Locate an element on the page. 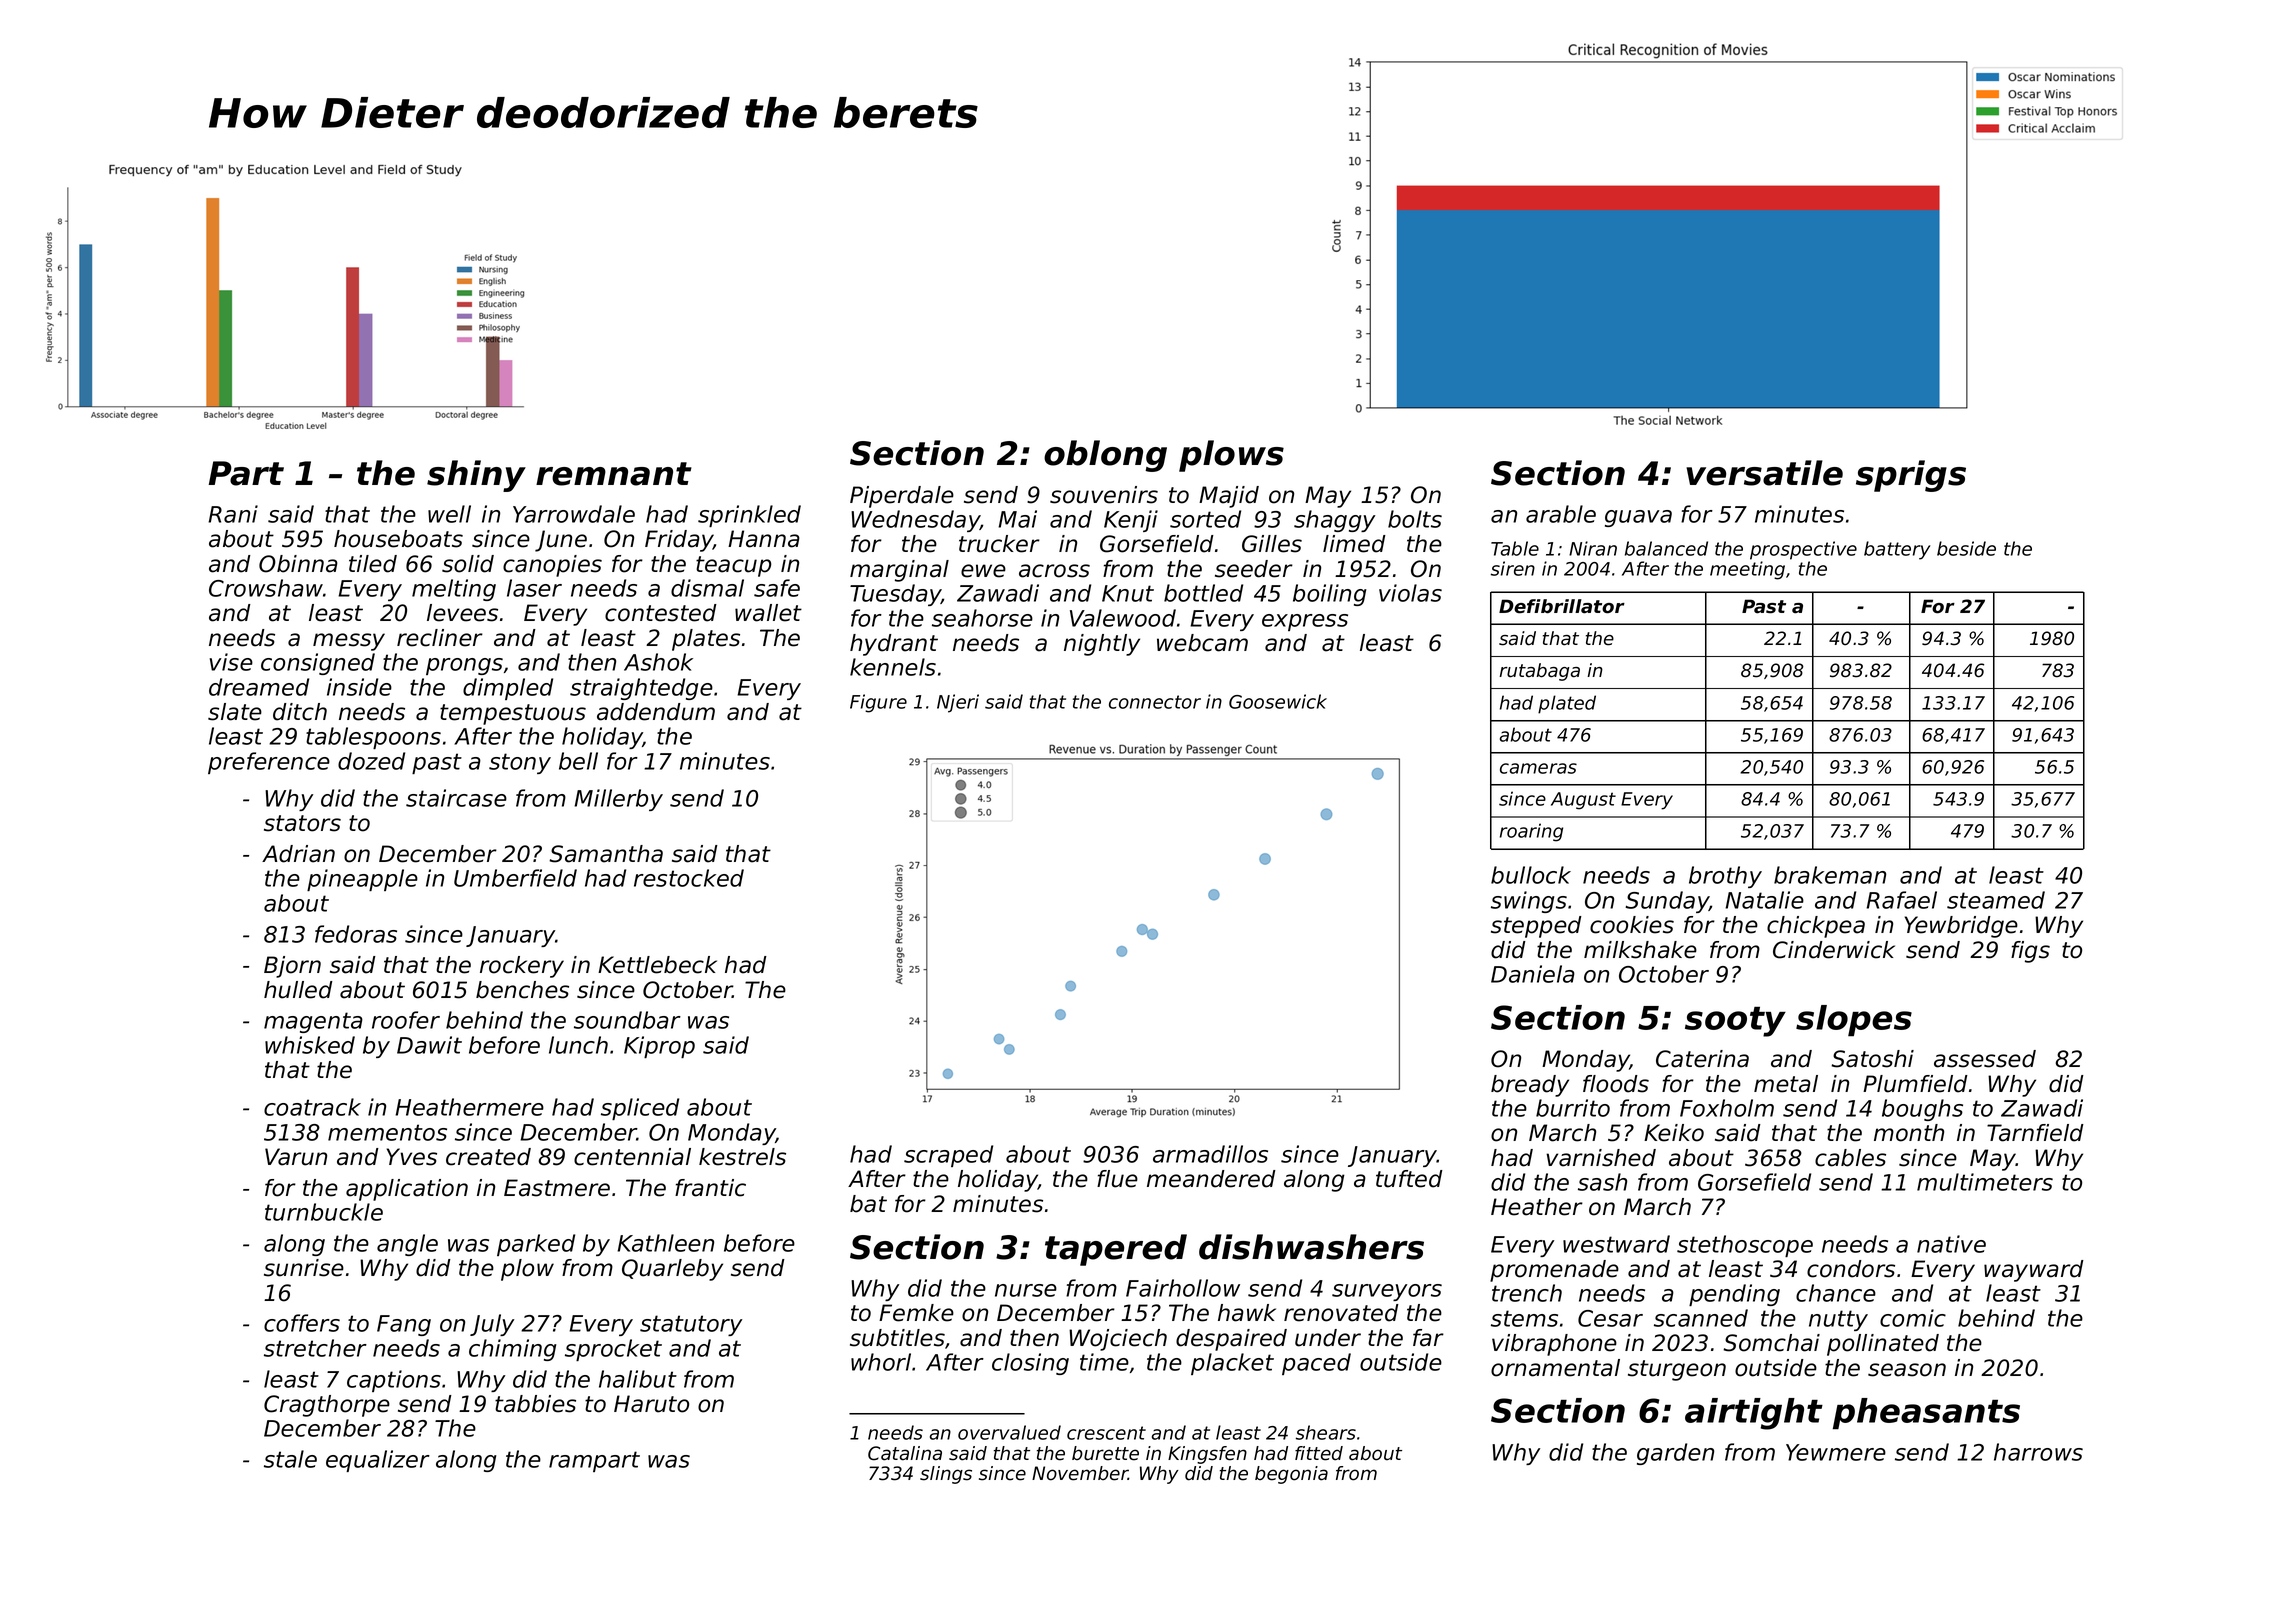  remnant is located at coordinates (614, 474).
